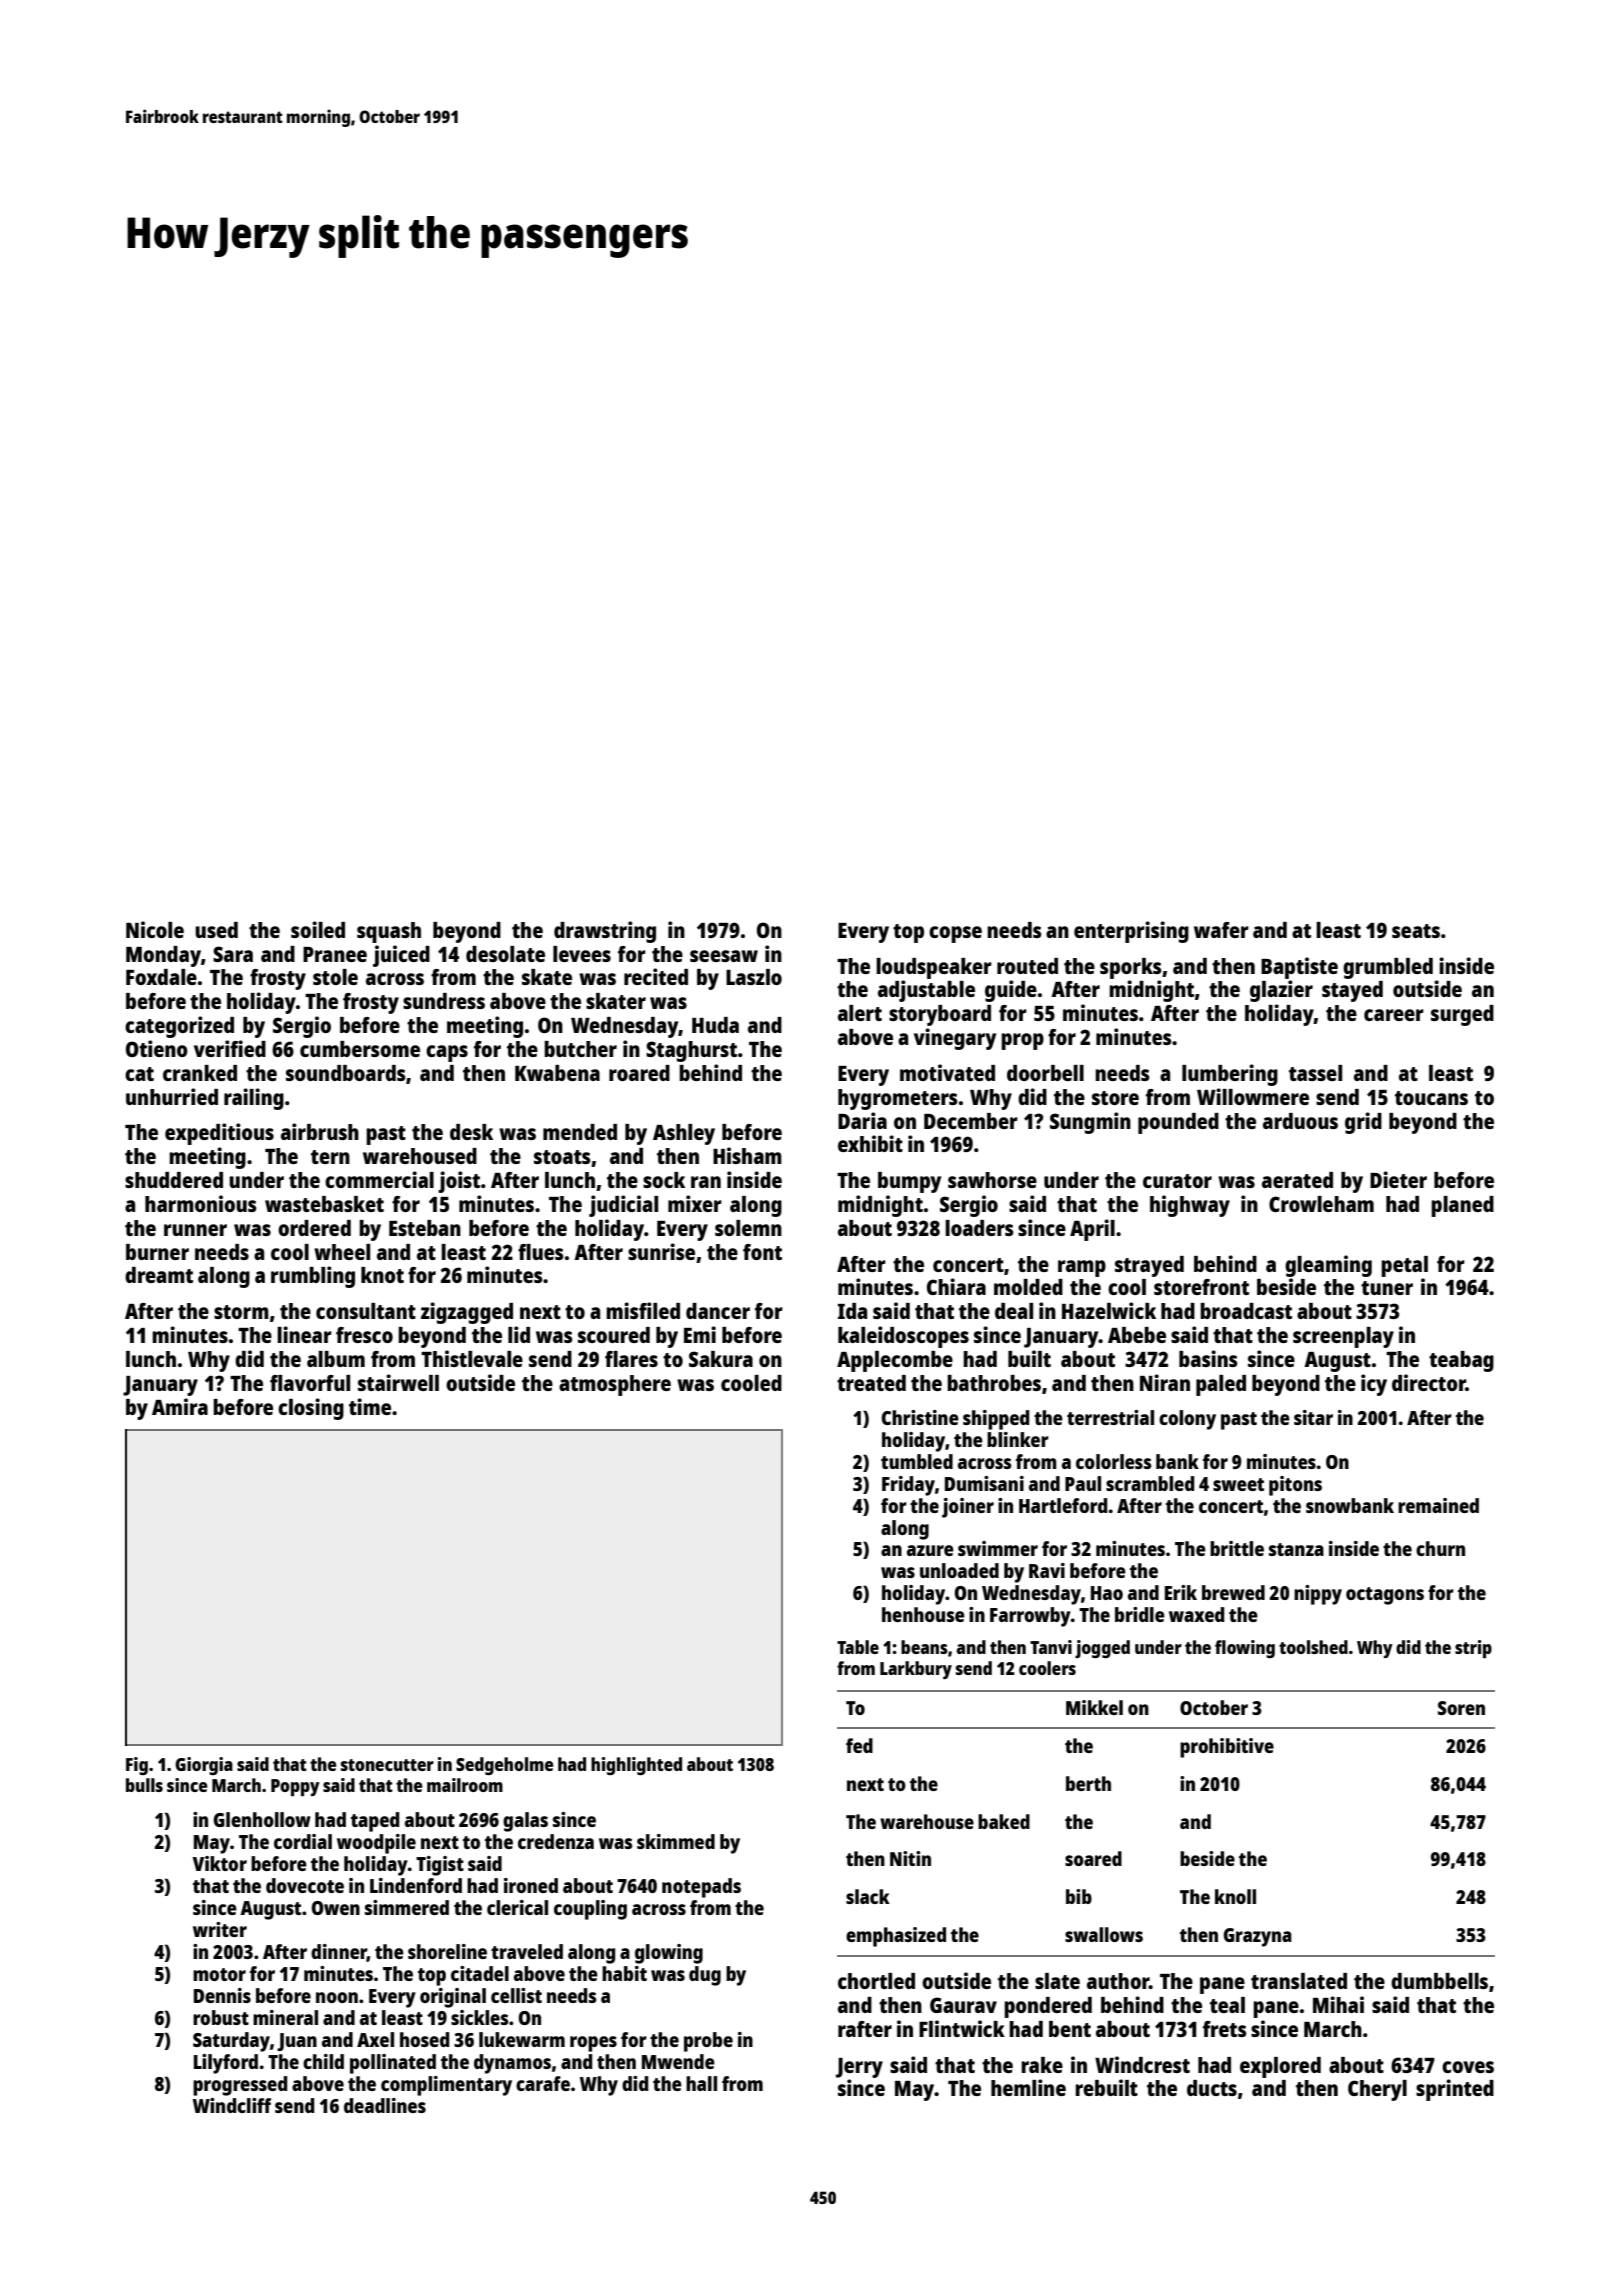  I want to click on dumbbells, so click(1439, 1981).
